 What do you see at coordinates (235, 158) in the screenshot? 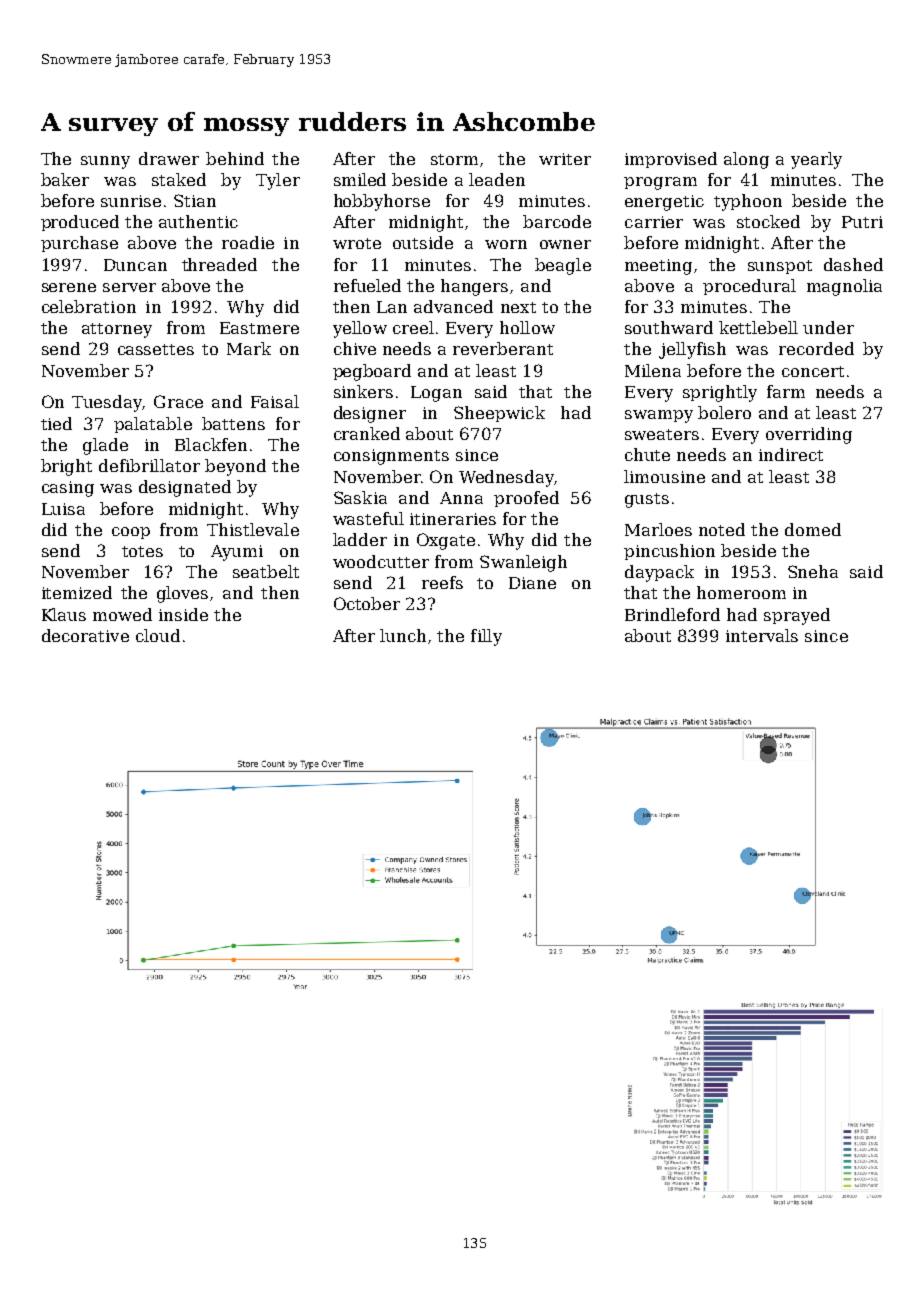
I see `behind` at bounding box center [235, 158].
